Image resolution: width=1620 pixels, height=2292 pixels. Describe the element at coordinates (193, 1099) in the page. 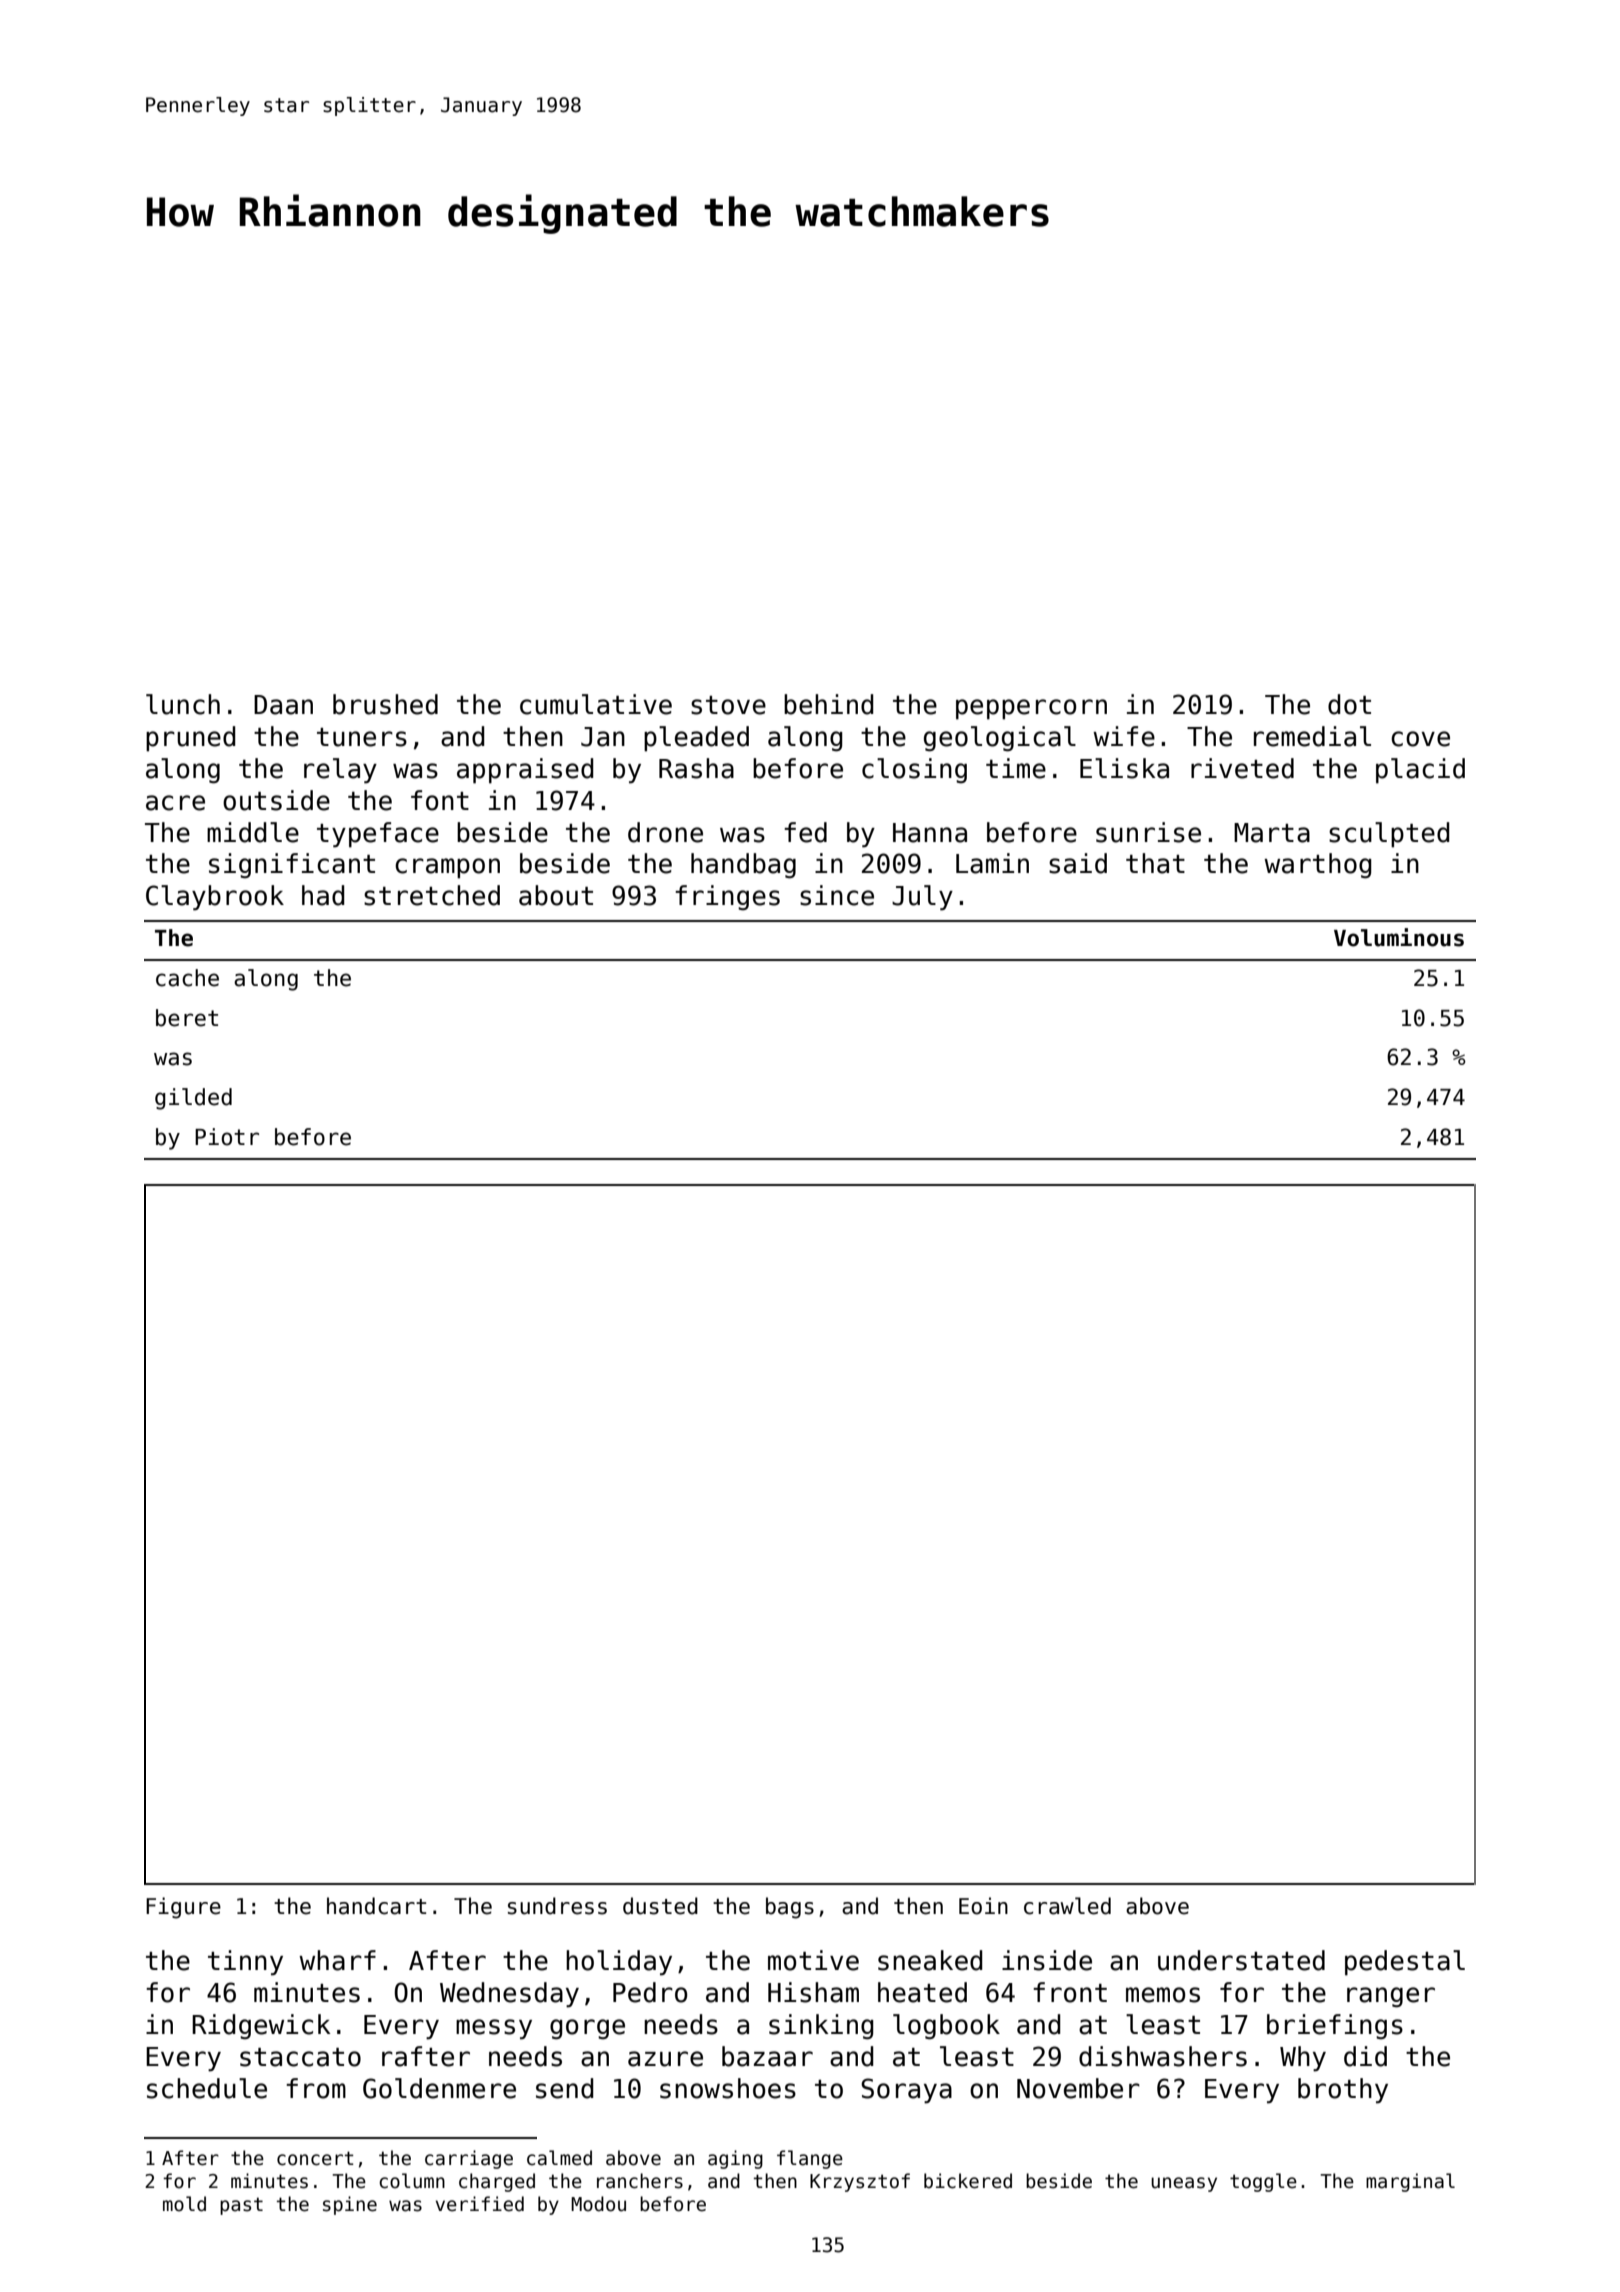

I see `gilded` at that location.
